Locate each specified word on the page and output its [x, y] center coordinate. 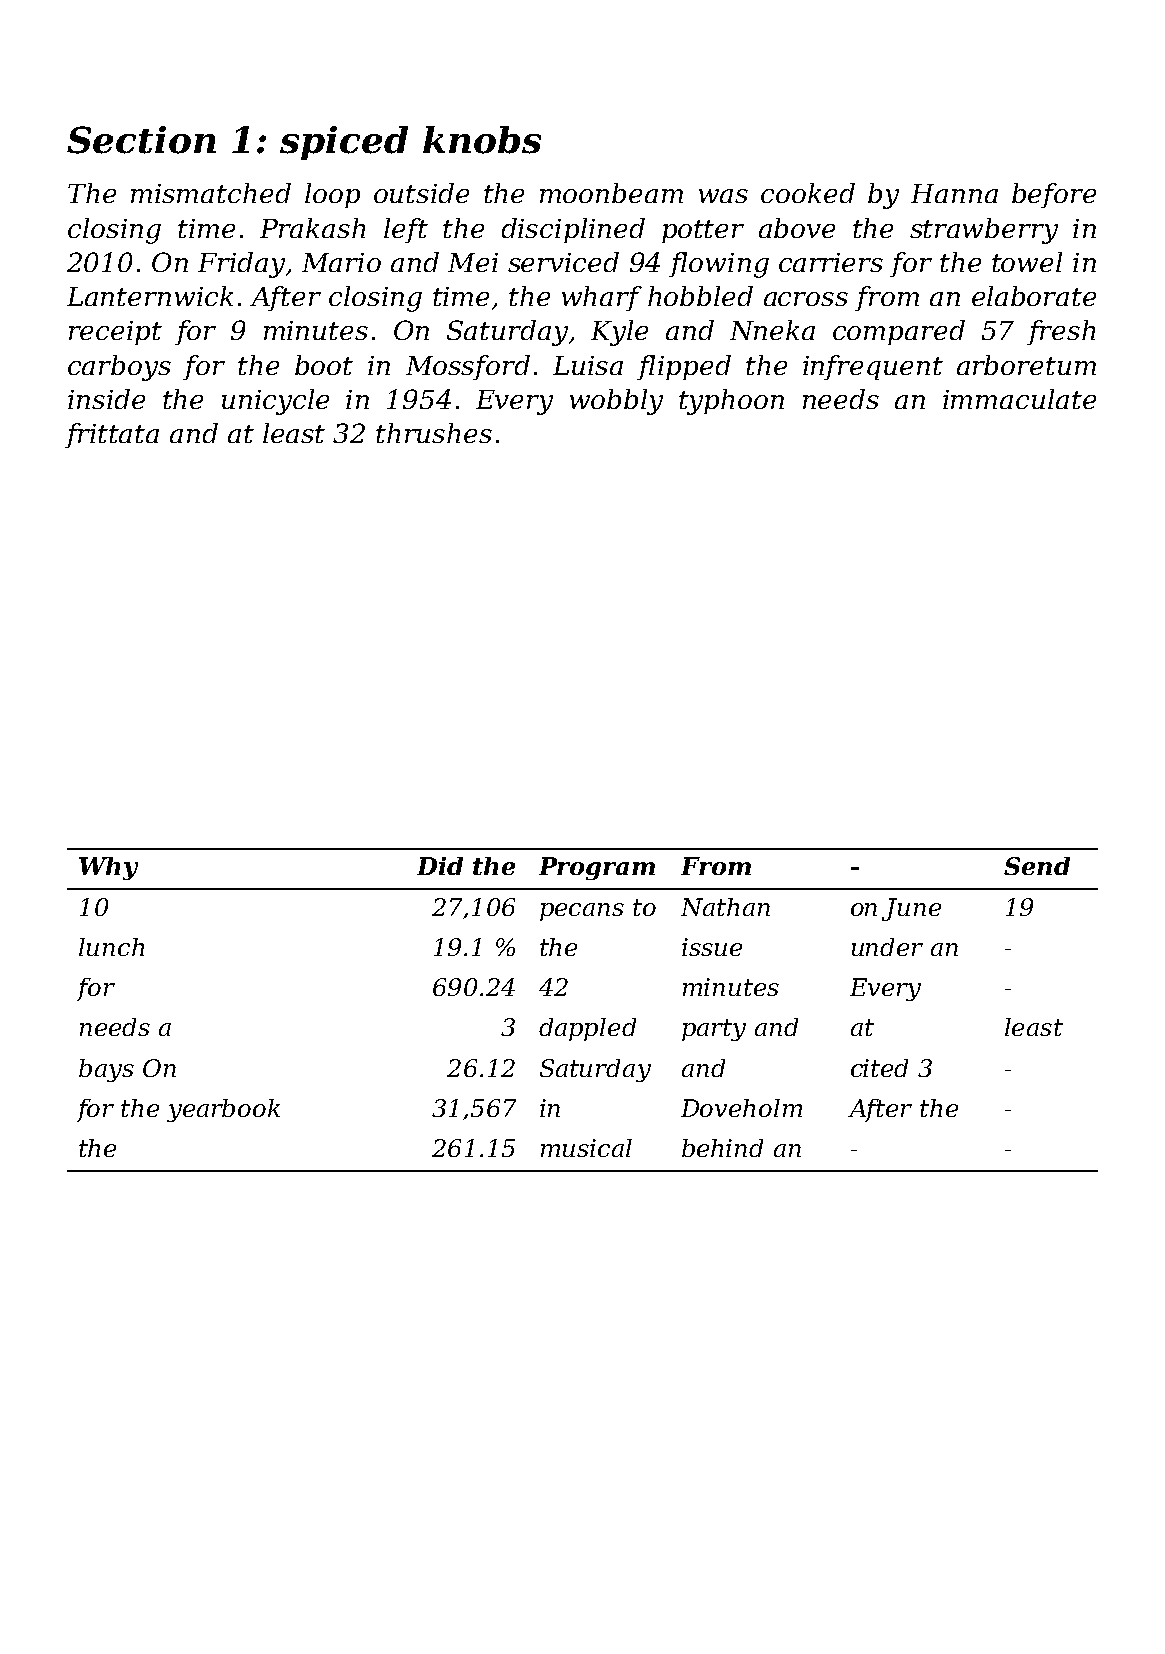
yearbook [223, 1110]
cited [879, 1068]
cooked [808, 193]
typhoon [731, 402]
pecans [582, 912]
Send [1037, 866]
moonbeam [611, 193]
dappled [587, 1029]
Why [108, 868]
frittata [112, 435]
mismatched [211, 193]
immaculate [1019, 399]
